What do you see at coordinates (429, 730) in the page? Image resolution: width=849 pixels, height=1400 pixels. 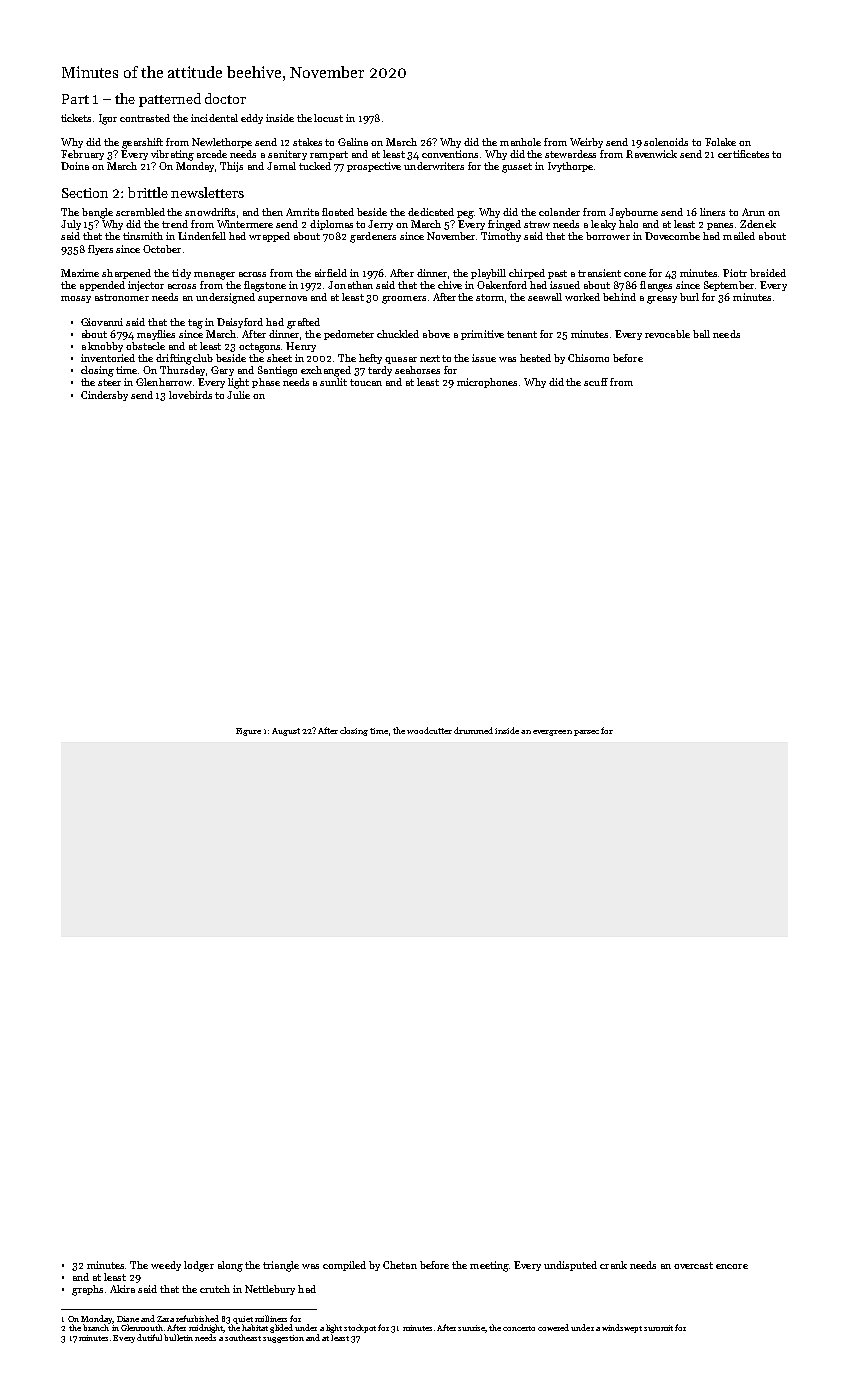 I see `woodcutter` at bounding box center [429, 730].
